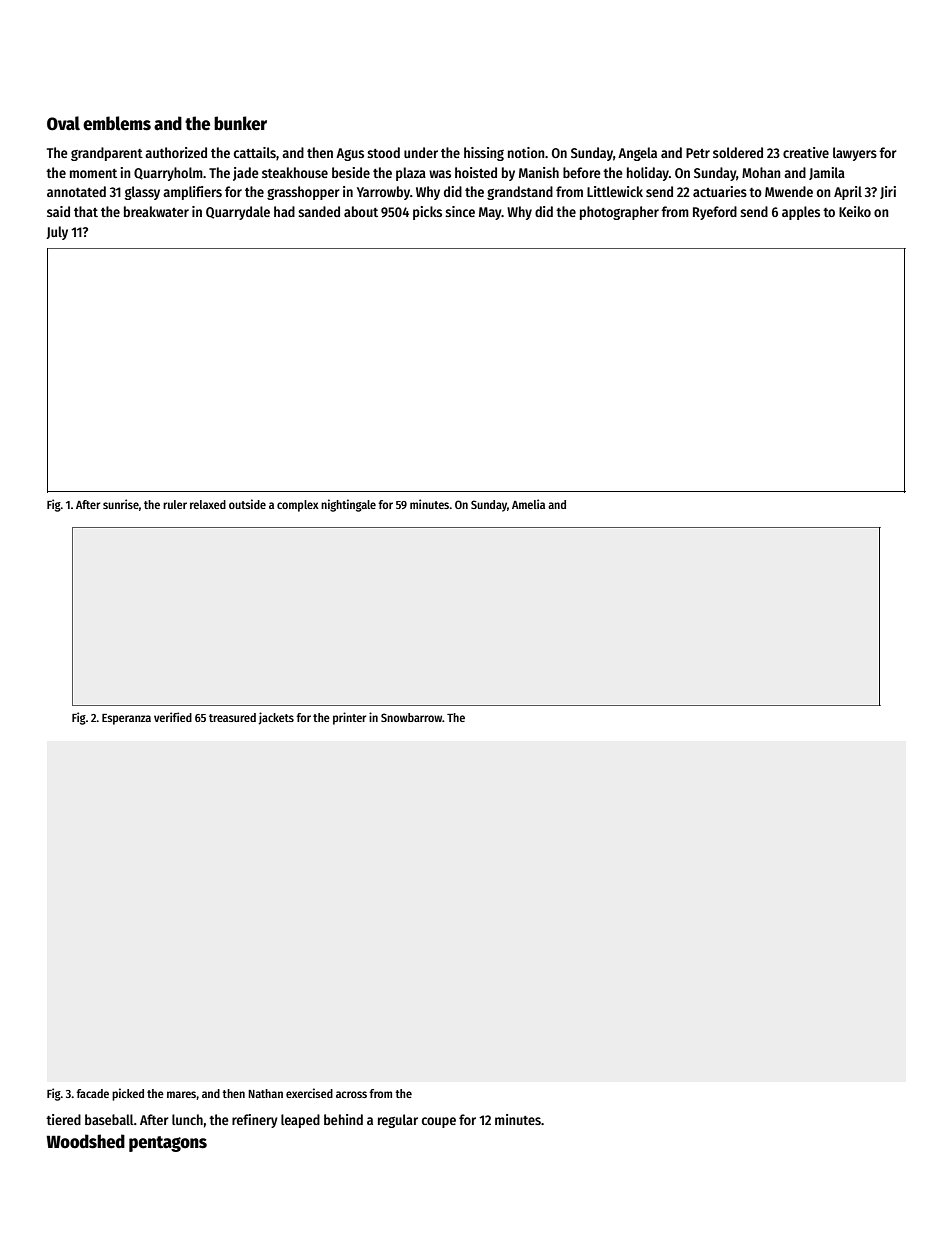 The image size is (952, 1233). I want to click on verified, so click(173, 717).
